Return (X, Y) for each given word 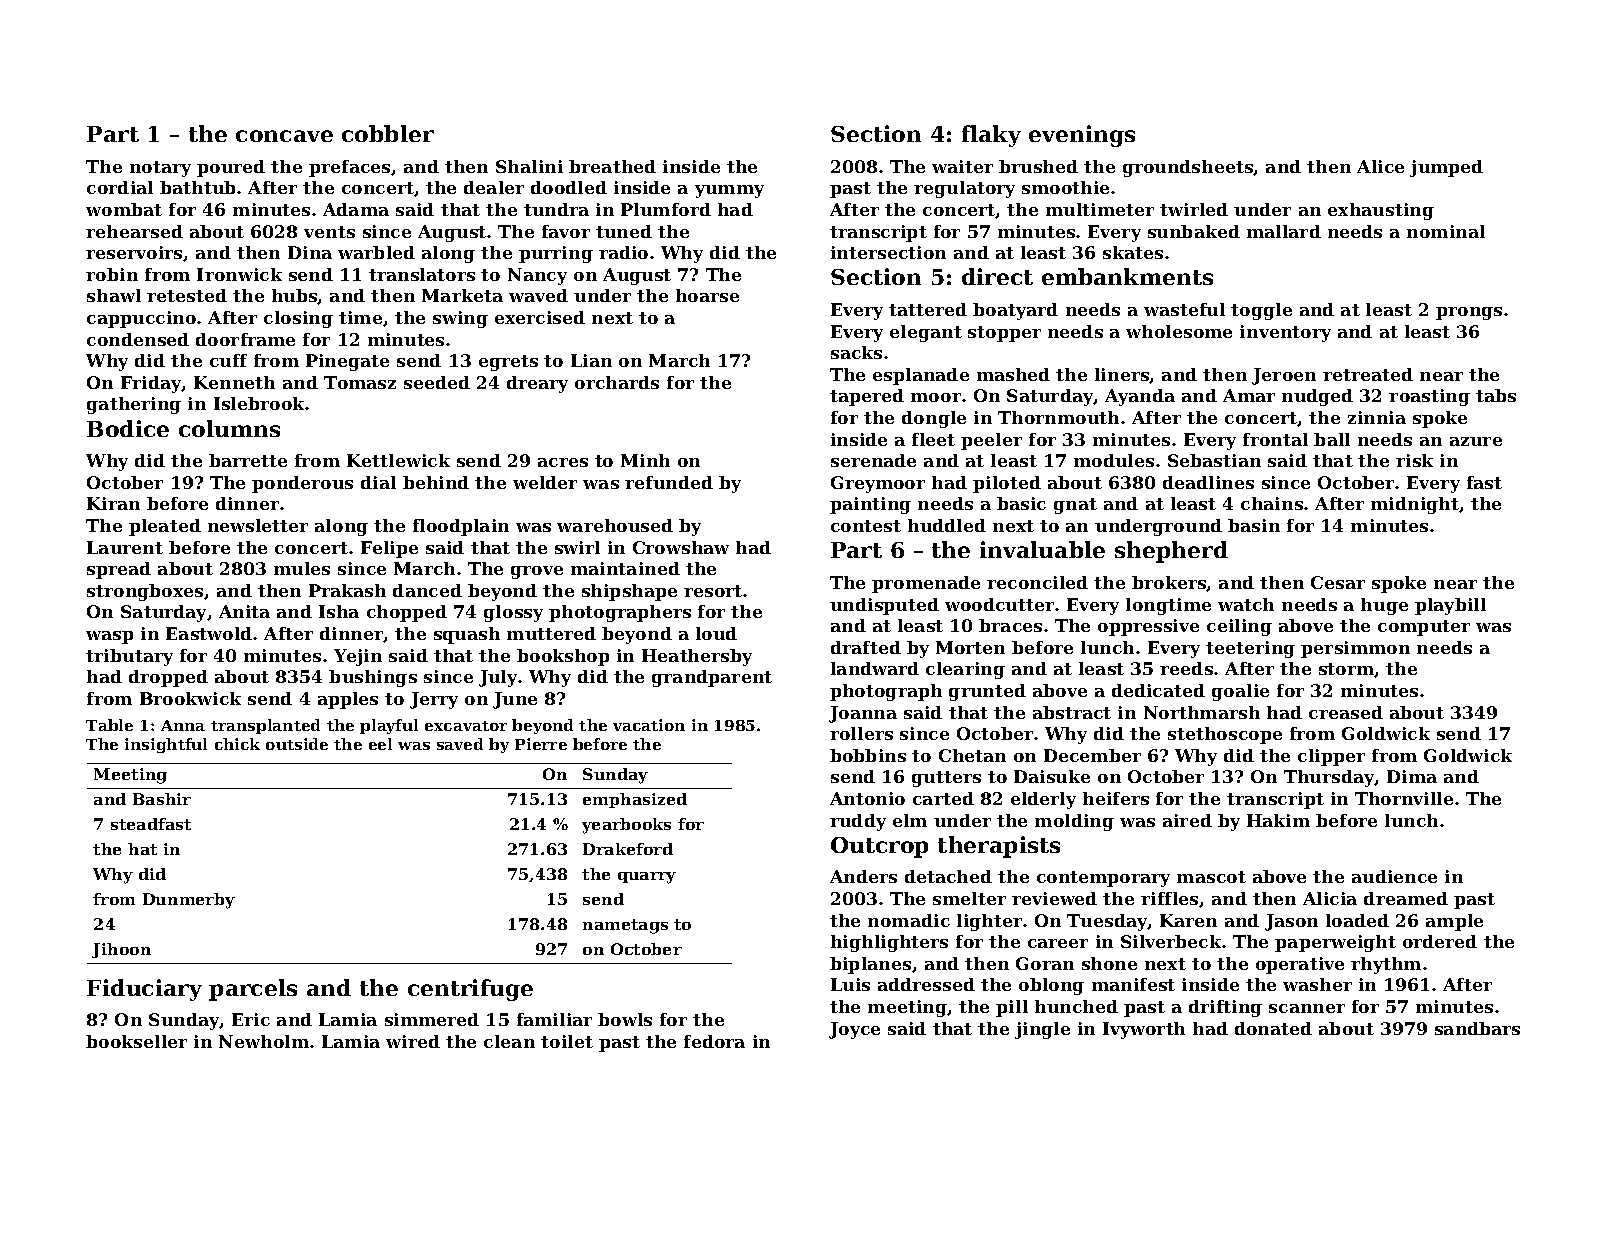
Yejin (358, 657)
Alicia (1330, 898)
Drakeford (628, 849)
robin (112, 274)
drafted (866, 647)
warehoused (615, 525)
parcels (253, 990)
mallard (1284, 231)
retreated (1368, 374)
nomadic (909, 920)
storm (1347, 670)
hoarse (707, 295)
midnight (1415, 505)
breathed (612, 166)
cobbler (388, 133)
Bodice (128, 428)
